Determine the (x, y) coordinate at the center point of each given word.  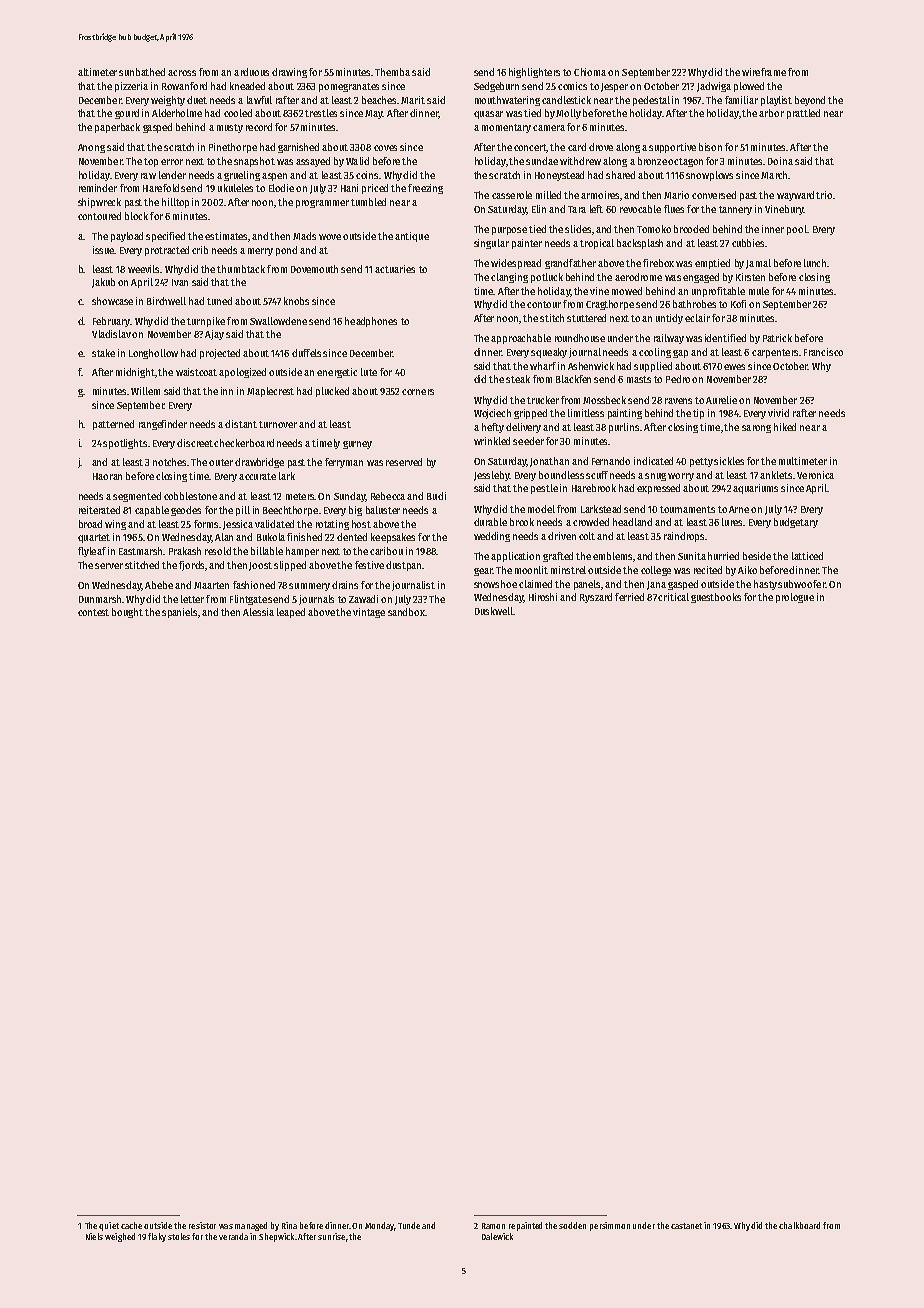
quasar (488, 115)
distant (241, 424)
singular (491, 244)
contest (93, 612)
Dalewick (497, 1236)
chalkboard (799, 1225)
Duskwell (494, 611)
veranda (233, 1236)
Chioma (590, 72)
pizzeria (131, 87)
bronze (652, 161)
